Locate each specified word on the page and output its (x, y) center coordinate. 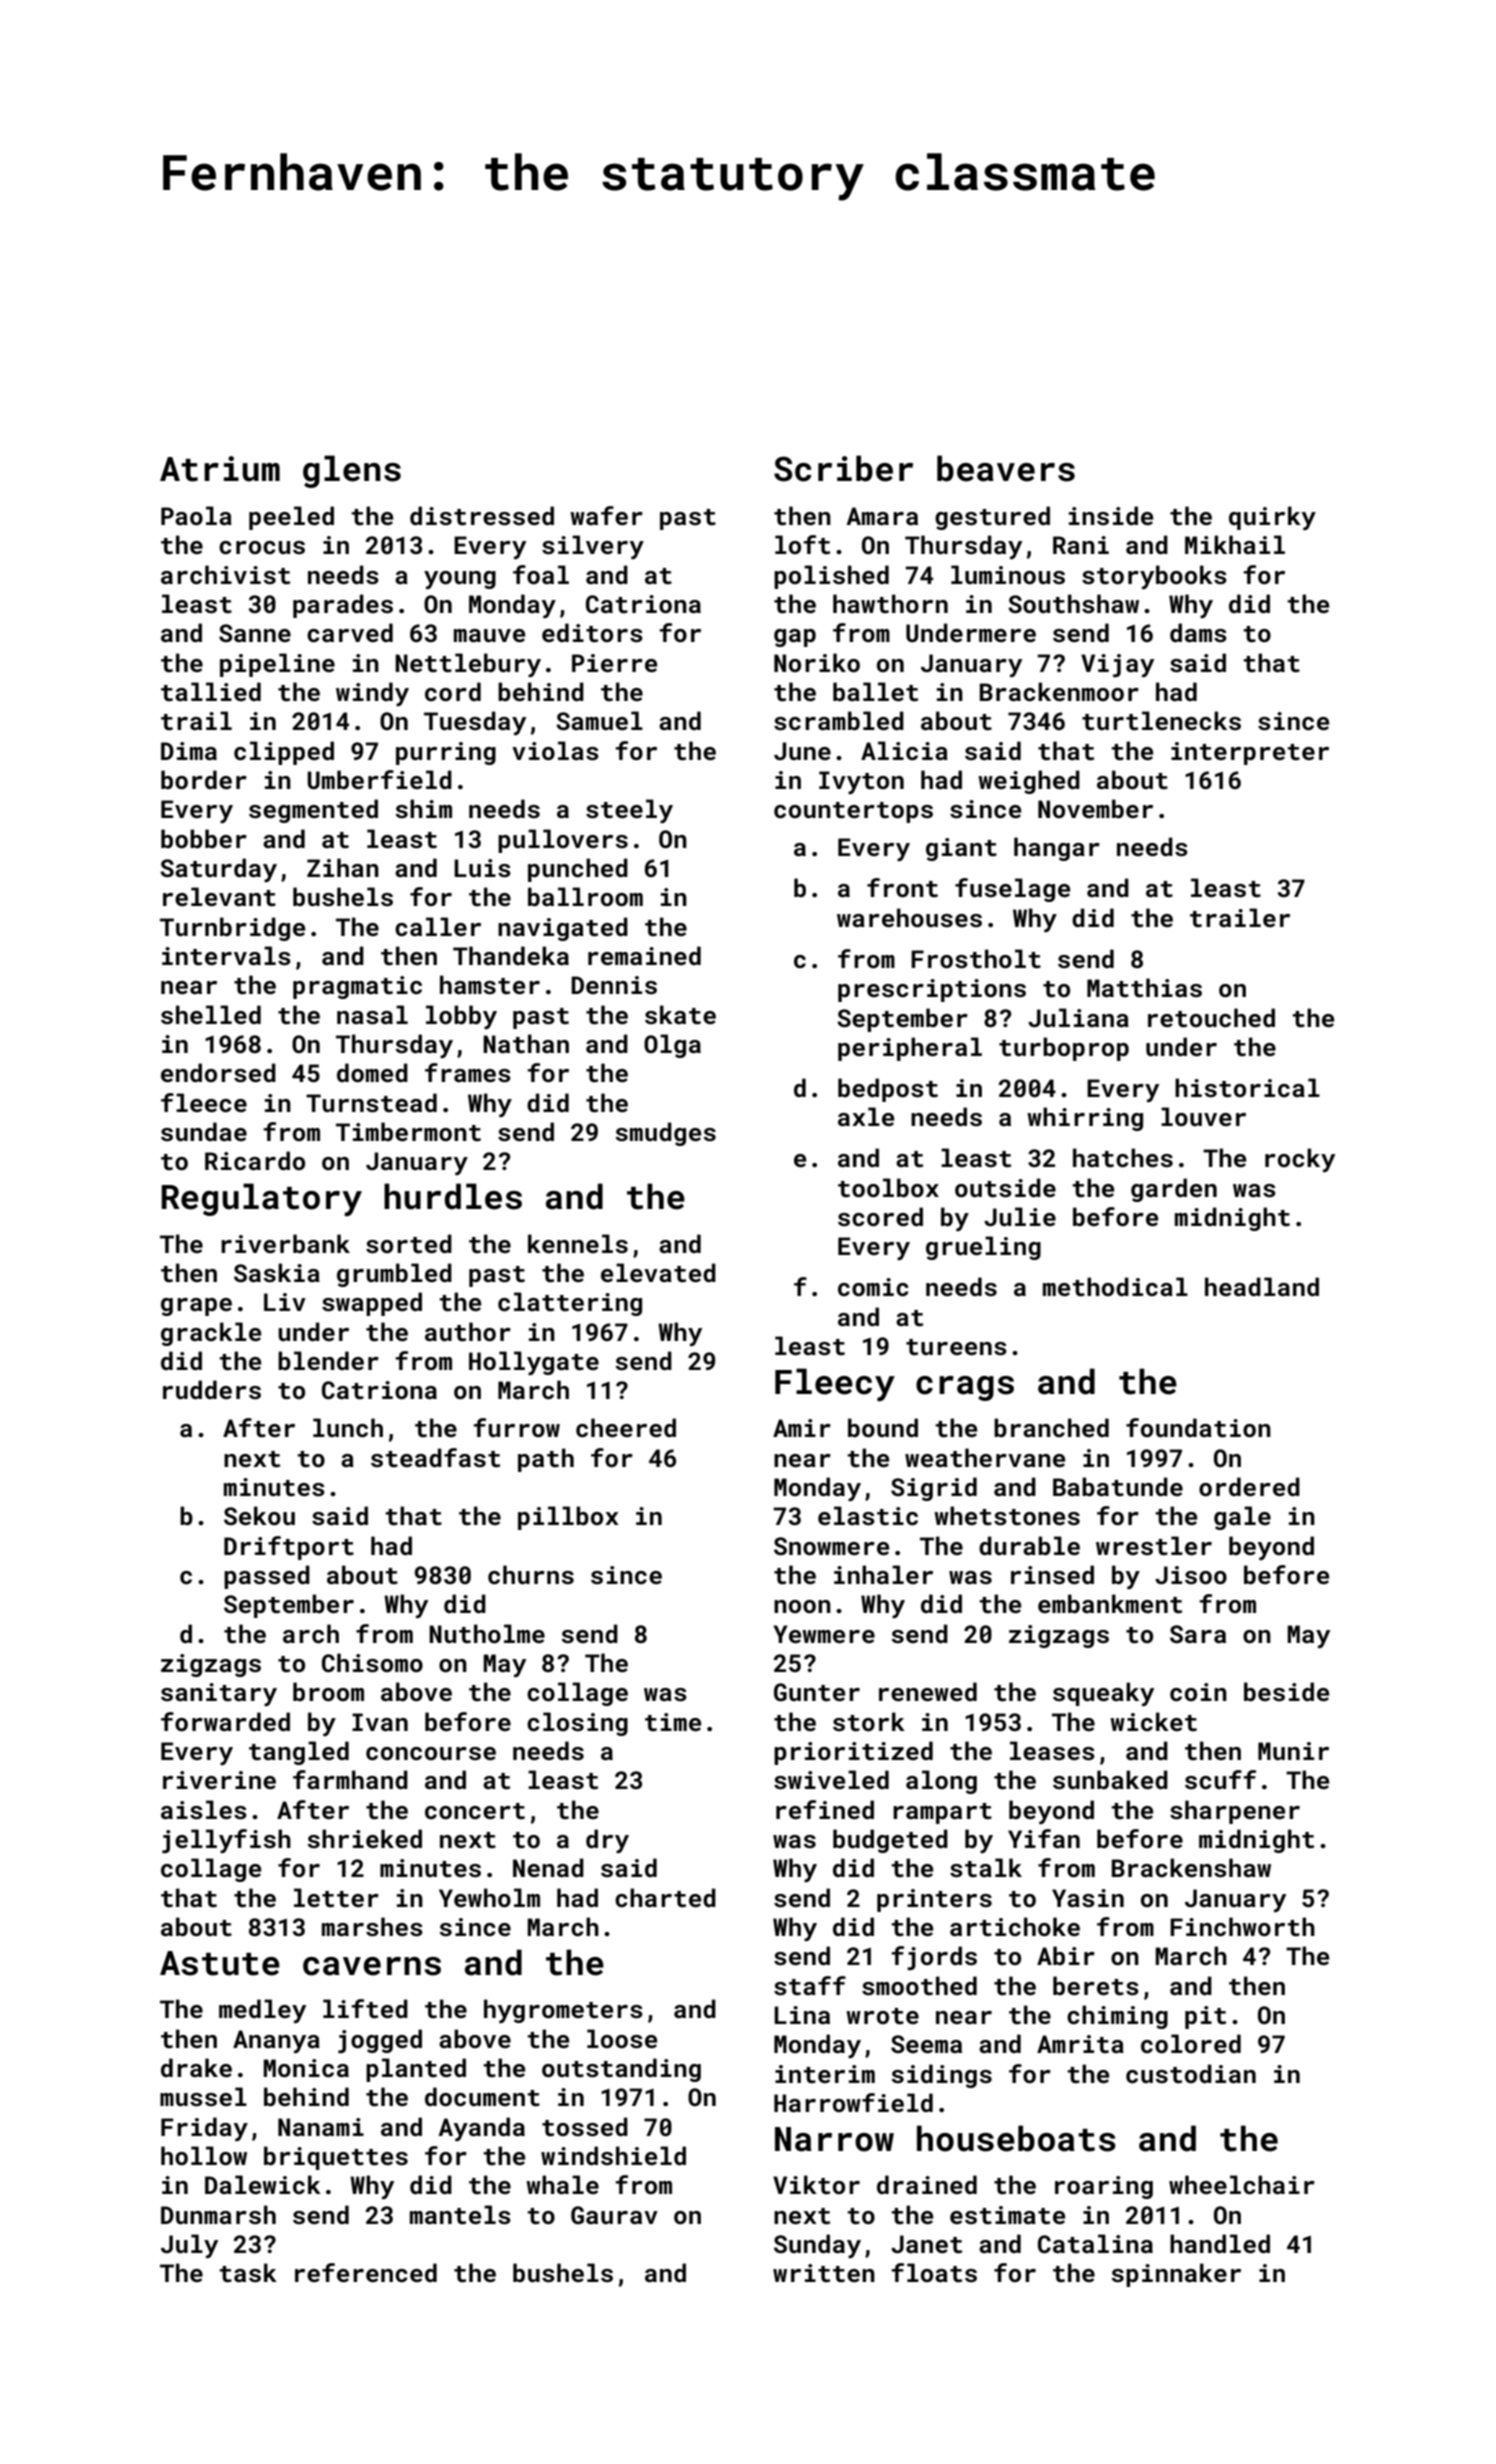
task (248, 2273)
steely (629, 811)
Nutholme (487, 1633)
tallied (211, 691)
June (802, 751)
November (1095, 808)
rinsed (1052, 1575)
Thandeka (511, 955)
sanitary (219, 1694)
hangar (1057, 849)
